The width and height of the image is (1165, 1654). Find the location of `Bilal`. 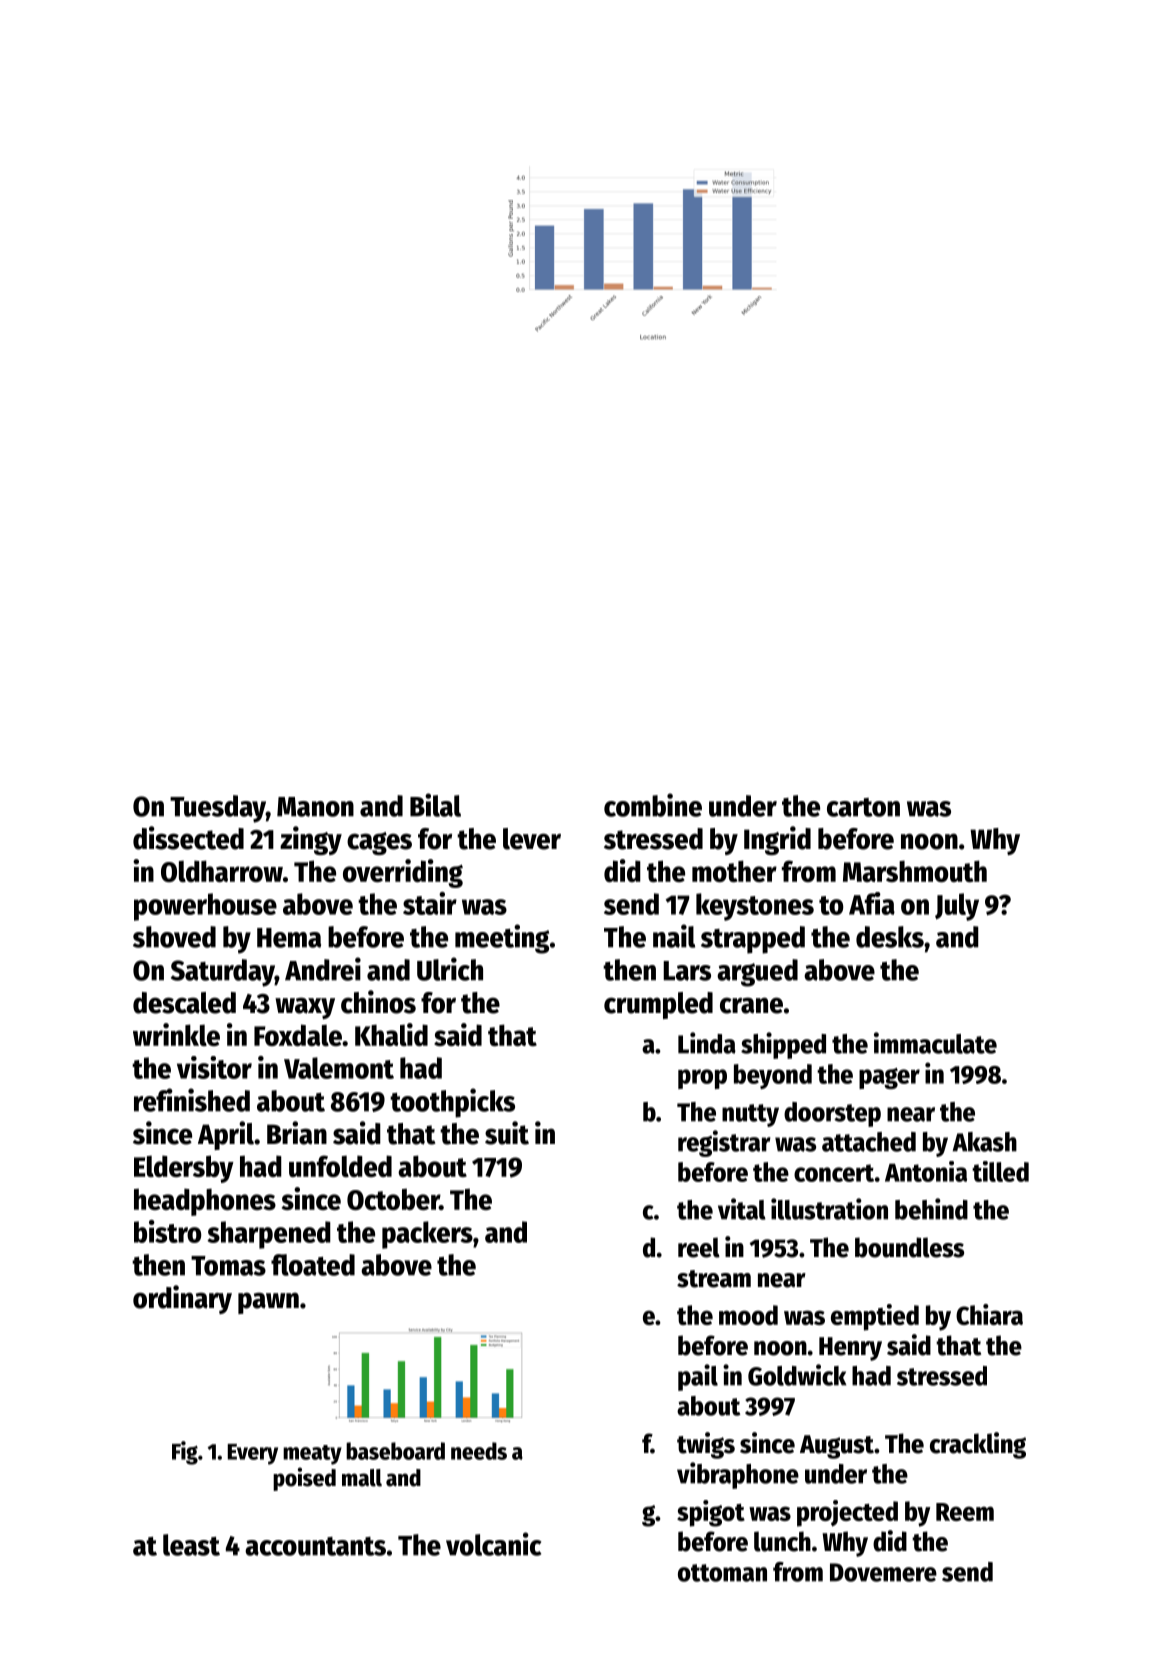

Bilal is located at coordinates (435, 805).
